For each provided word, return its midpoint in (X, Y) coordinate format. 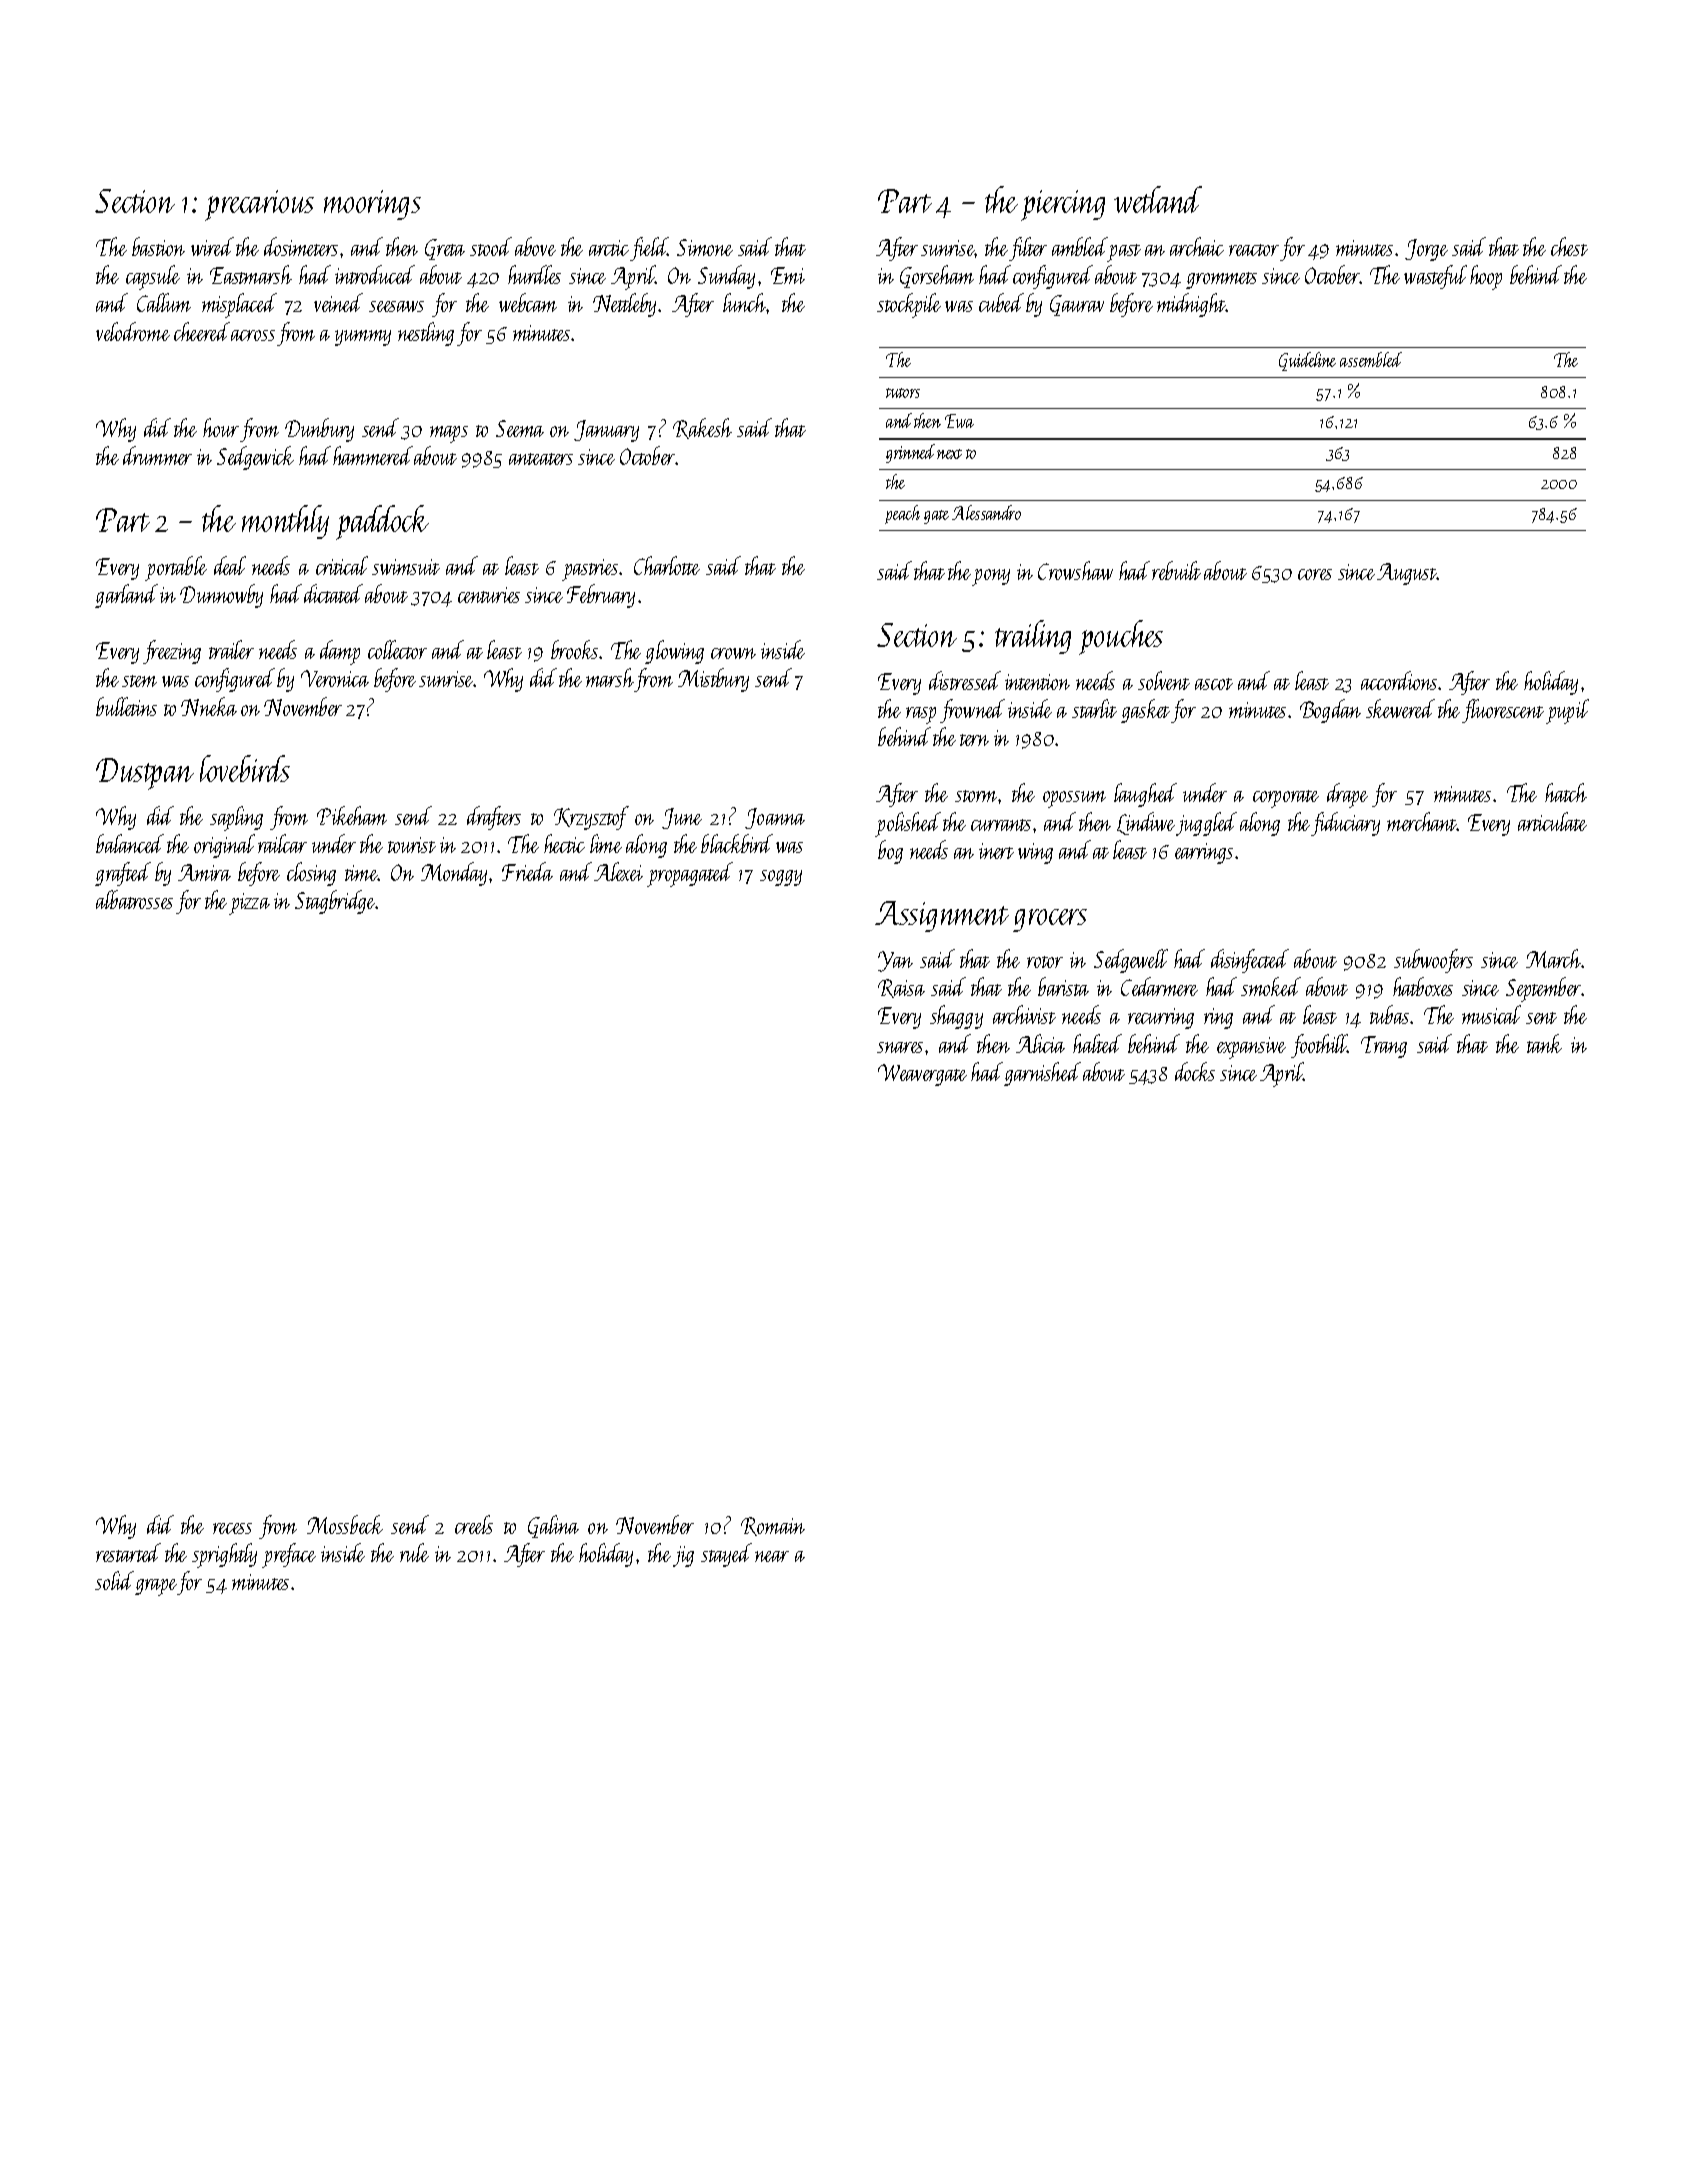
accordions (1399, 680)
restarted (128, 1552)
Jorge (1426, 250)
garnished (1042, 1074)
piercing (1063, 205)
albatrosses (134, 899)
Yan (895, 961)
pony (991, 577)
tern (974, 740)
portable (176, 568)
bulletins (126, 706)
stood (491, 246)
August (1407, 574)
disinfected (1250, 961)
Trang (1384, 1047)
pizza (249, 904)
